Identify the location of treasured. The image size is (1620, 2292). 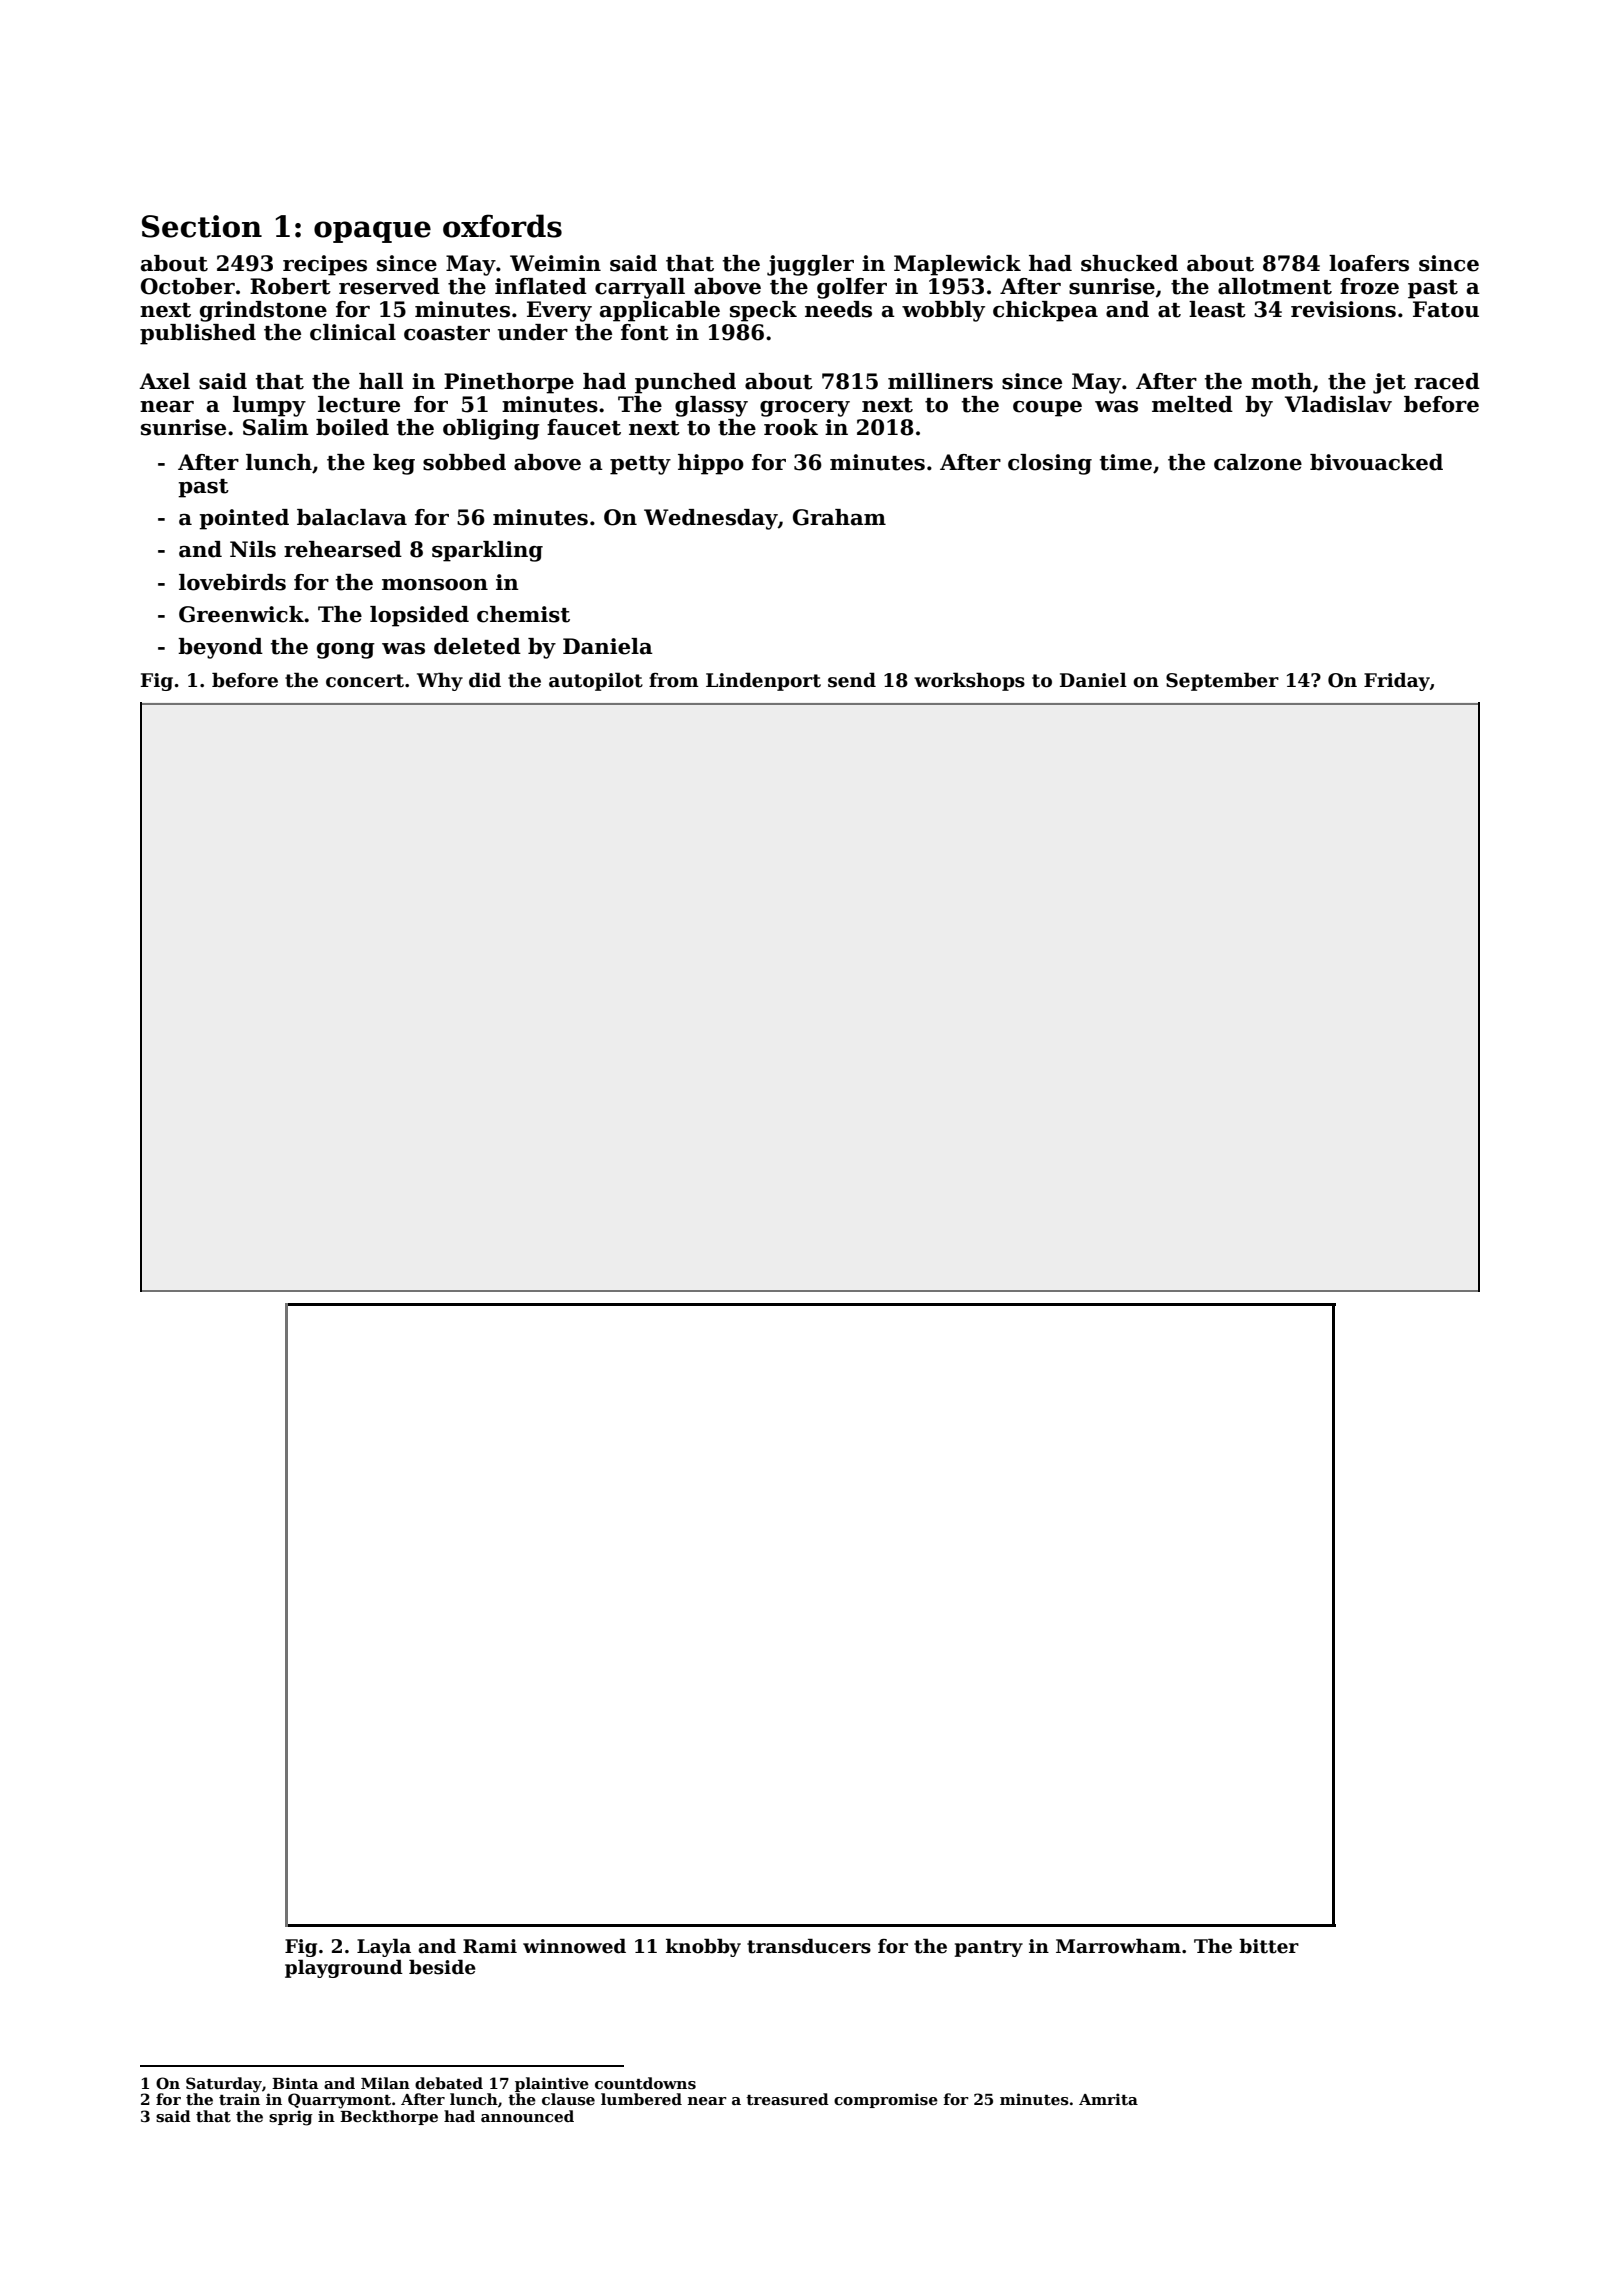
(787, 2099).
